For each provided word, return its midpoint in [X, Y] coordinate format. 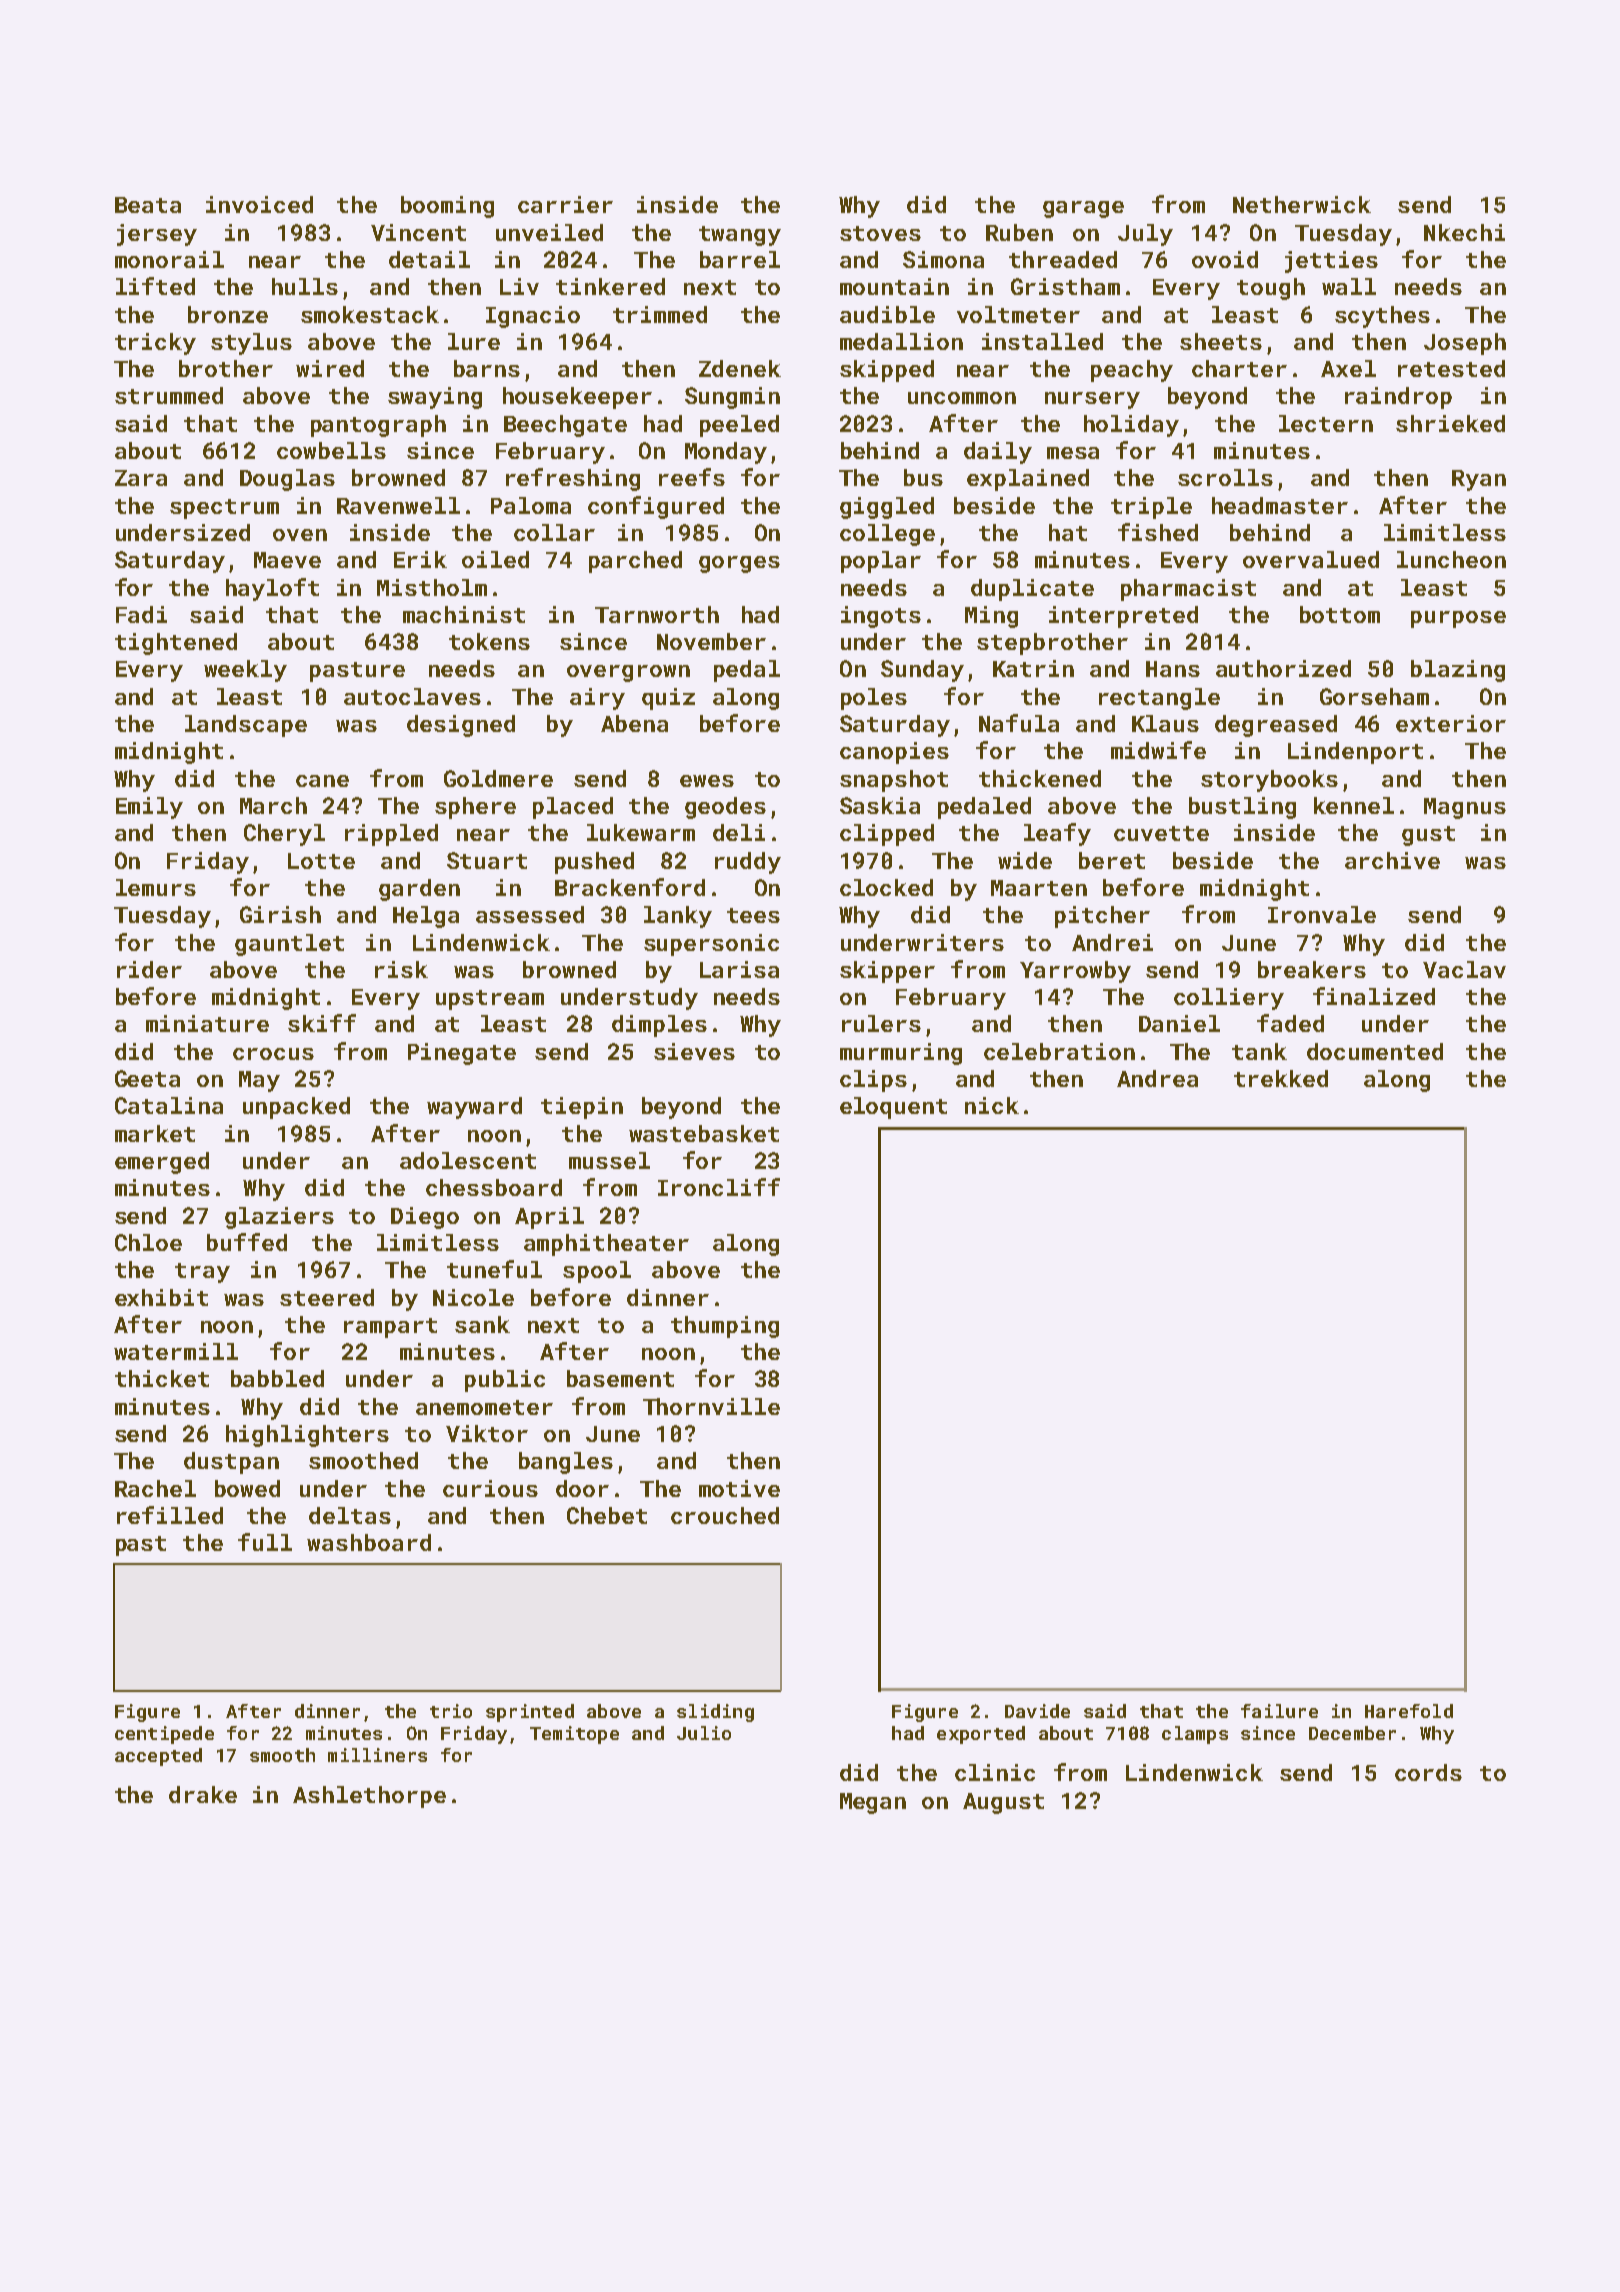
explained [1028, 480]
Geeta [147, 1078]
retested [1451, 368]
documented [1375, 1051]
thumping [725, 1327]
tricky [155, 344]
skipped [887, 371]
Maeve [287, 560]
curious [490, 1488]
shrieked [1450, 423]
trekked [1281, 1078]
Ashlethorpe [369, 1797]
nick [992, 1105]
